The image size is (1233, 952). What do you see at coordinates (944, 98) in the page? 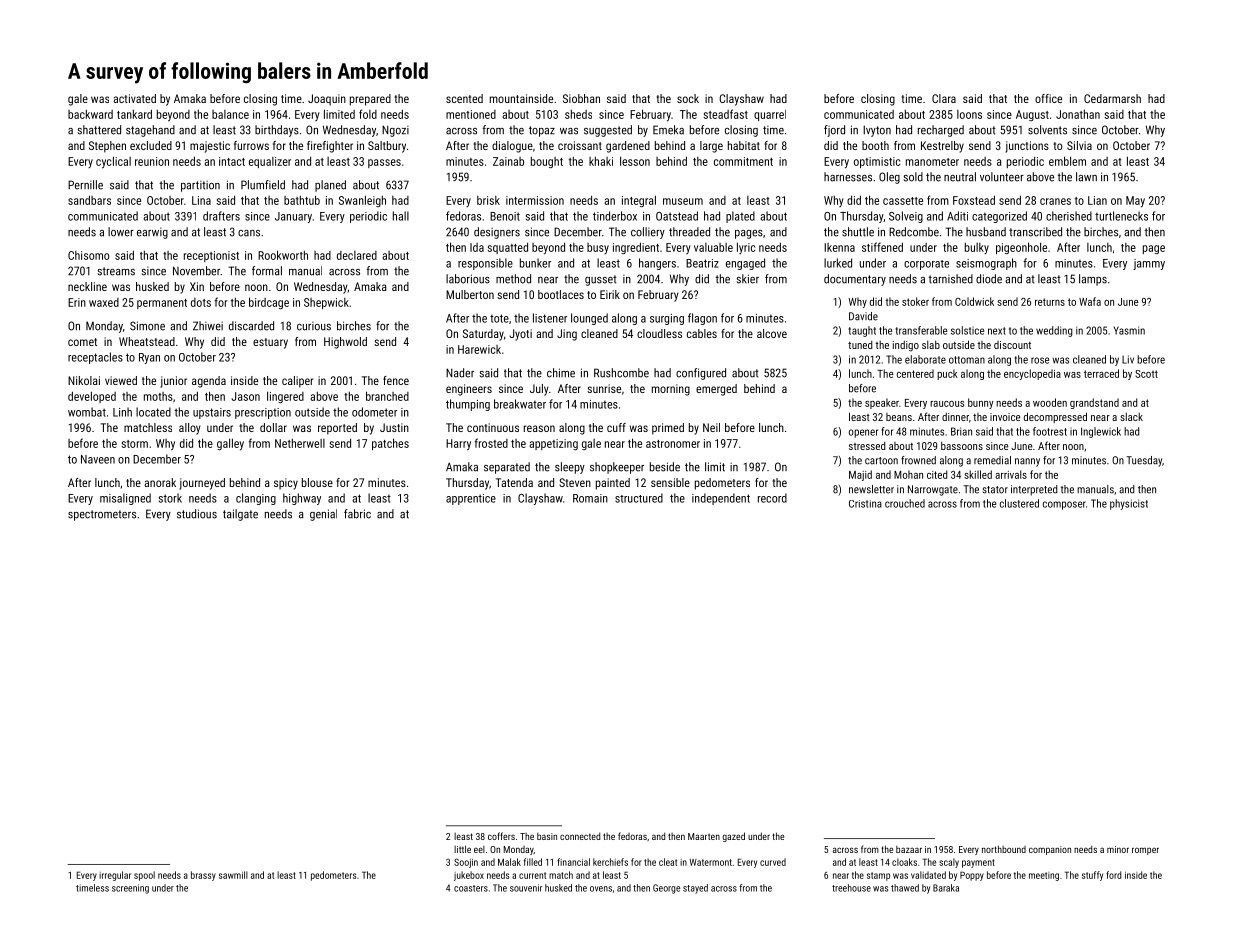
I see `Clara` at bounding box center [944, 98].
